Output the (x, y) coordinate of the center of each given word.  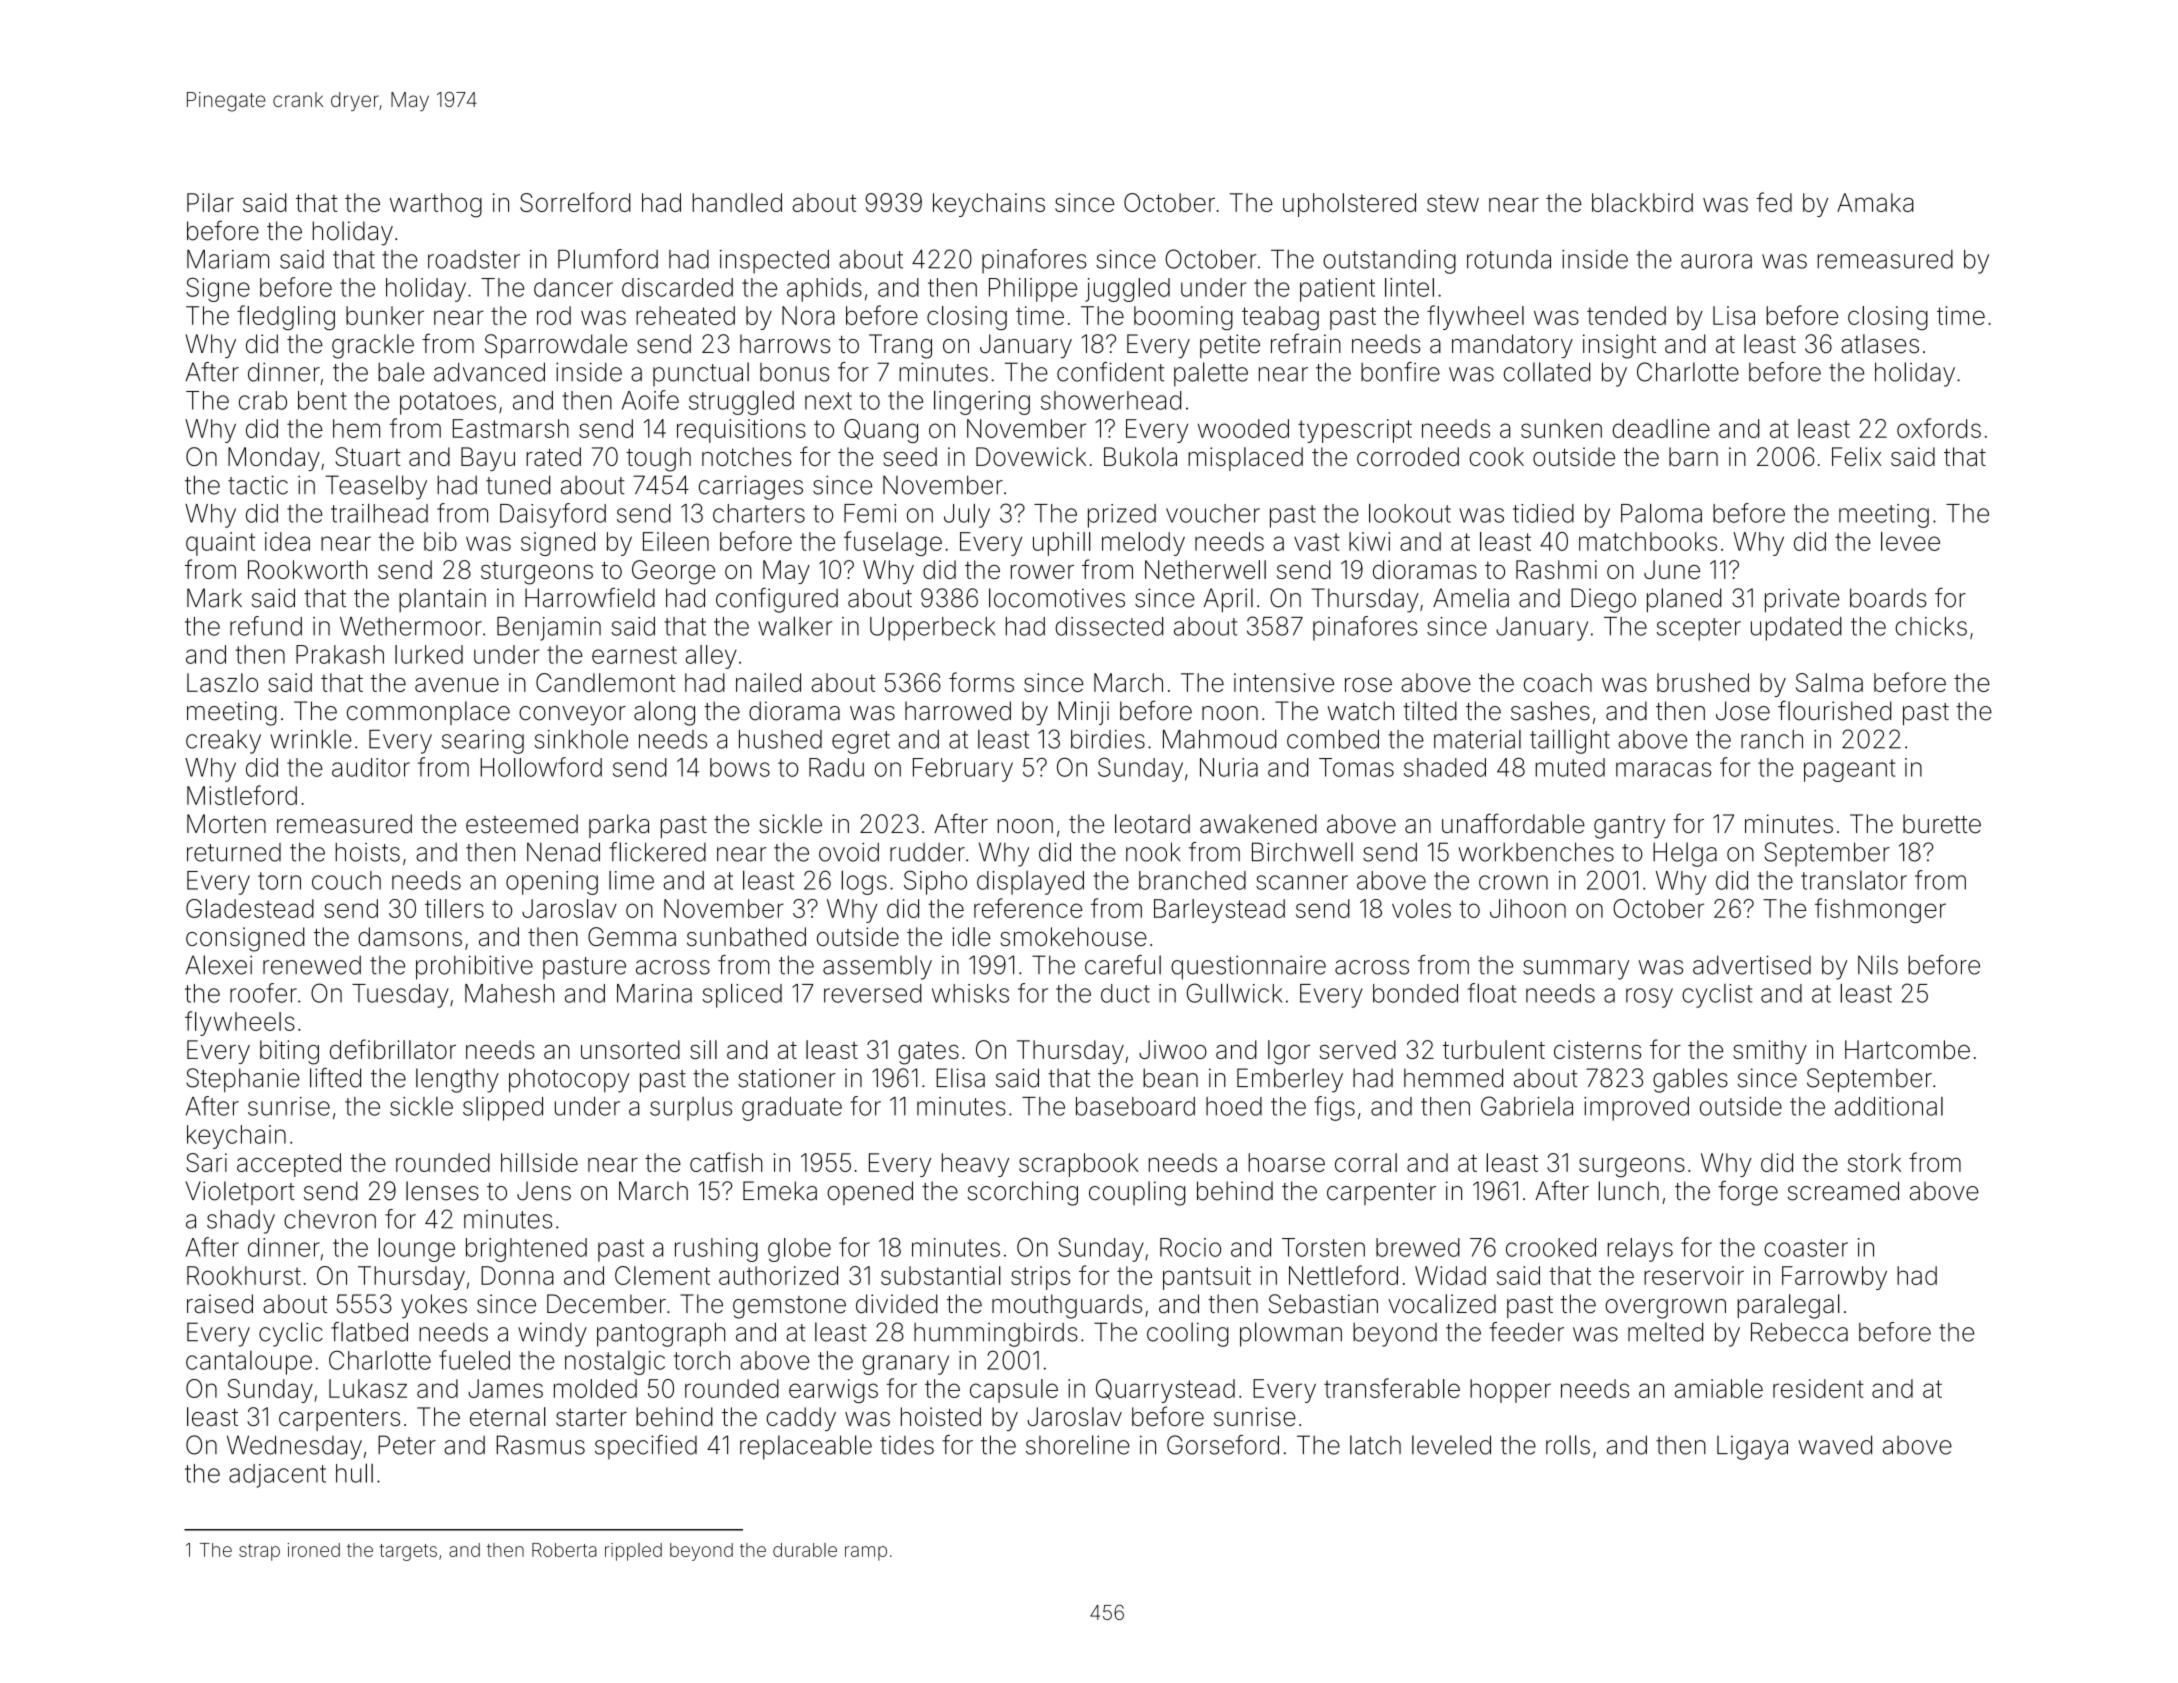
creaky (223, 742)
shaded (1445, 767)
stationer (787, 1078)
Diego (1603, 600)
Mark (214, 598)
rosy (1649, 998)
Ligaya (1752, 1448)
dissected (1109, 626)
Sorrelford (575, 202)
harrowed (958, 711)
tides (907, 1445)
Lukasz (368, 1388)
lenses (442, 1191)
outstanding (1389, 262)
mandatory (1512, 346)
